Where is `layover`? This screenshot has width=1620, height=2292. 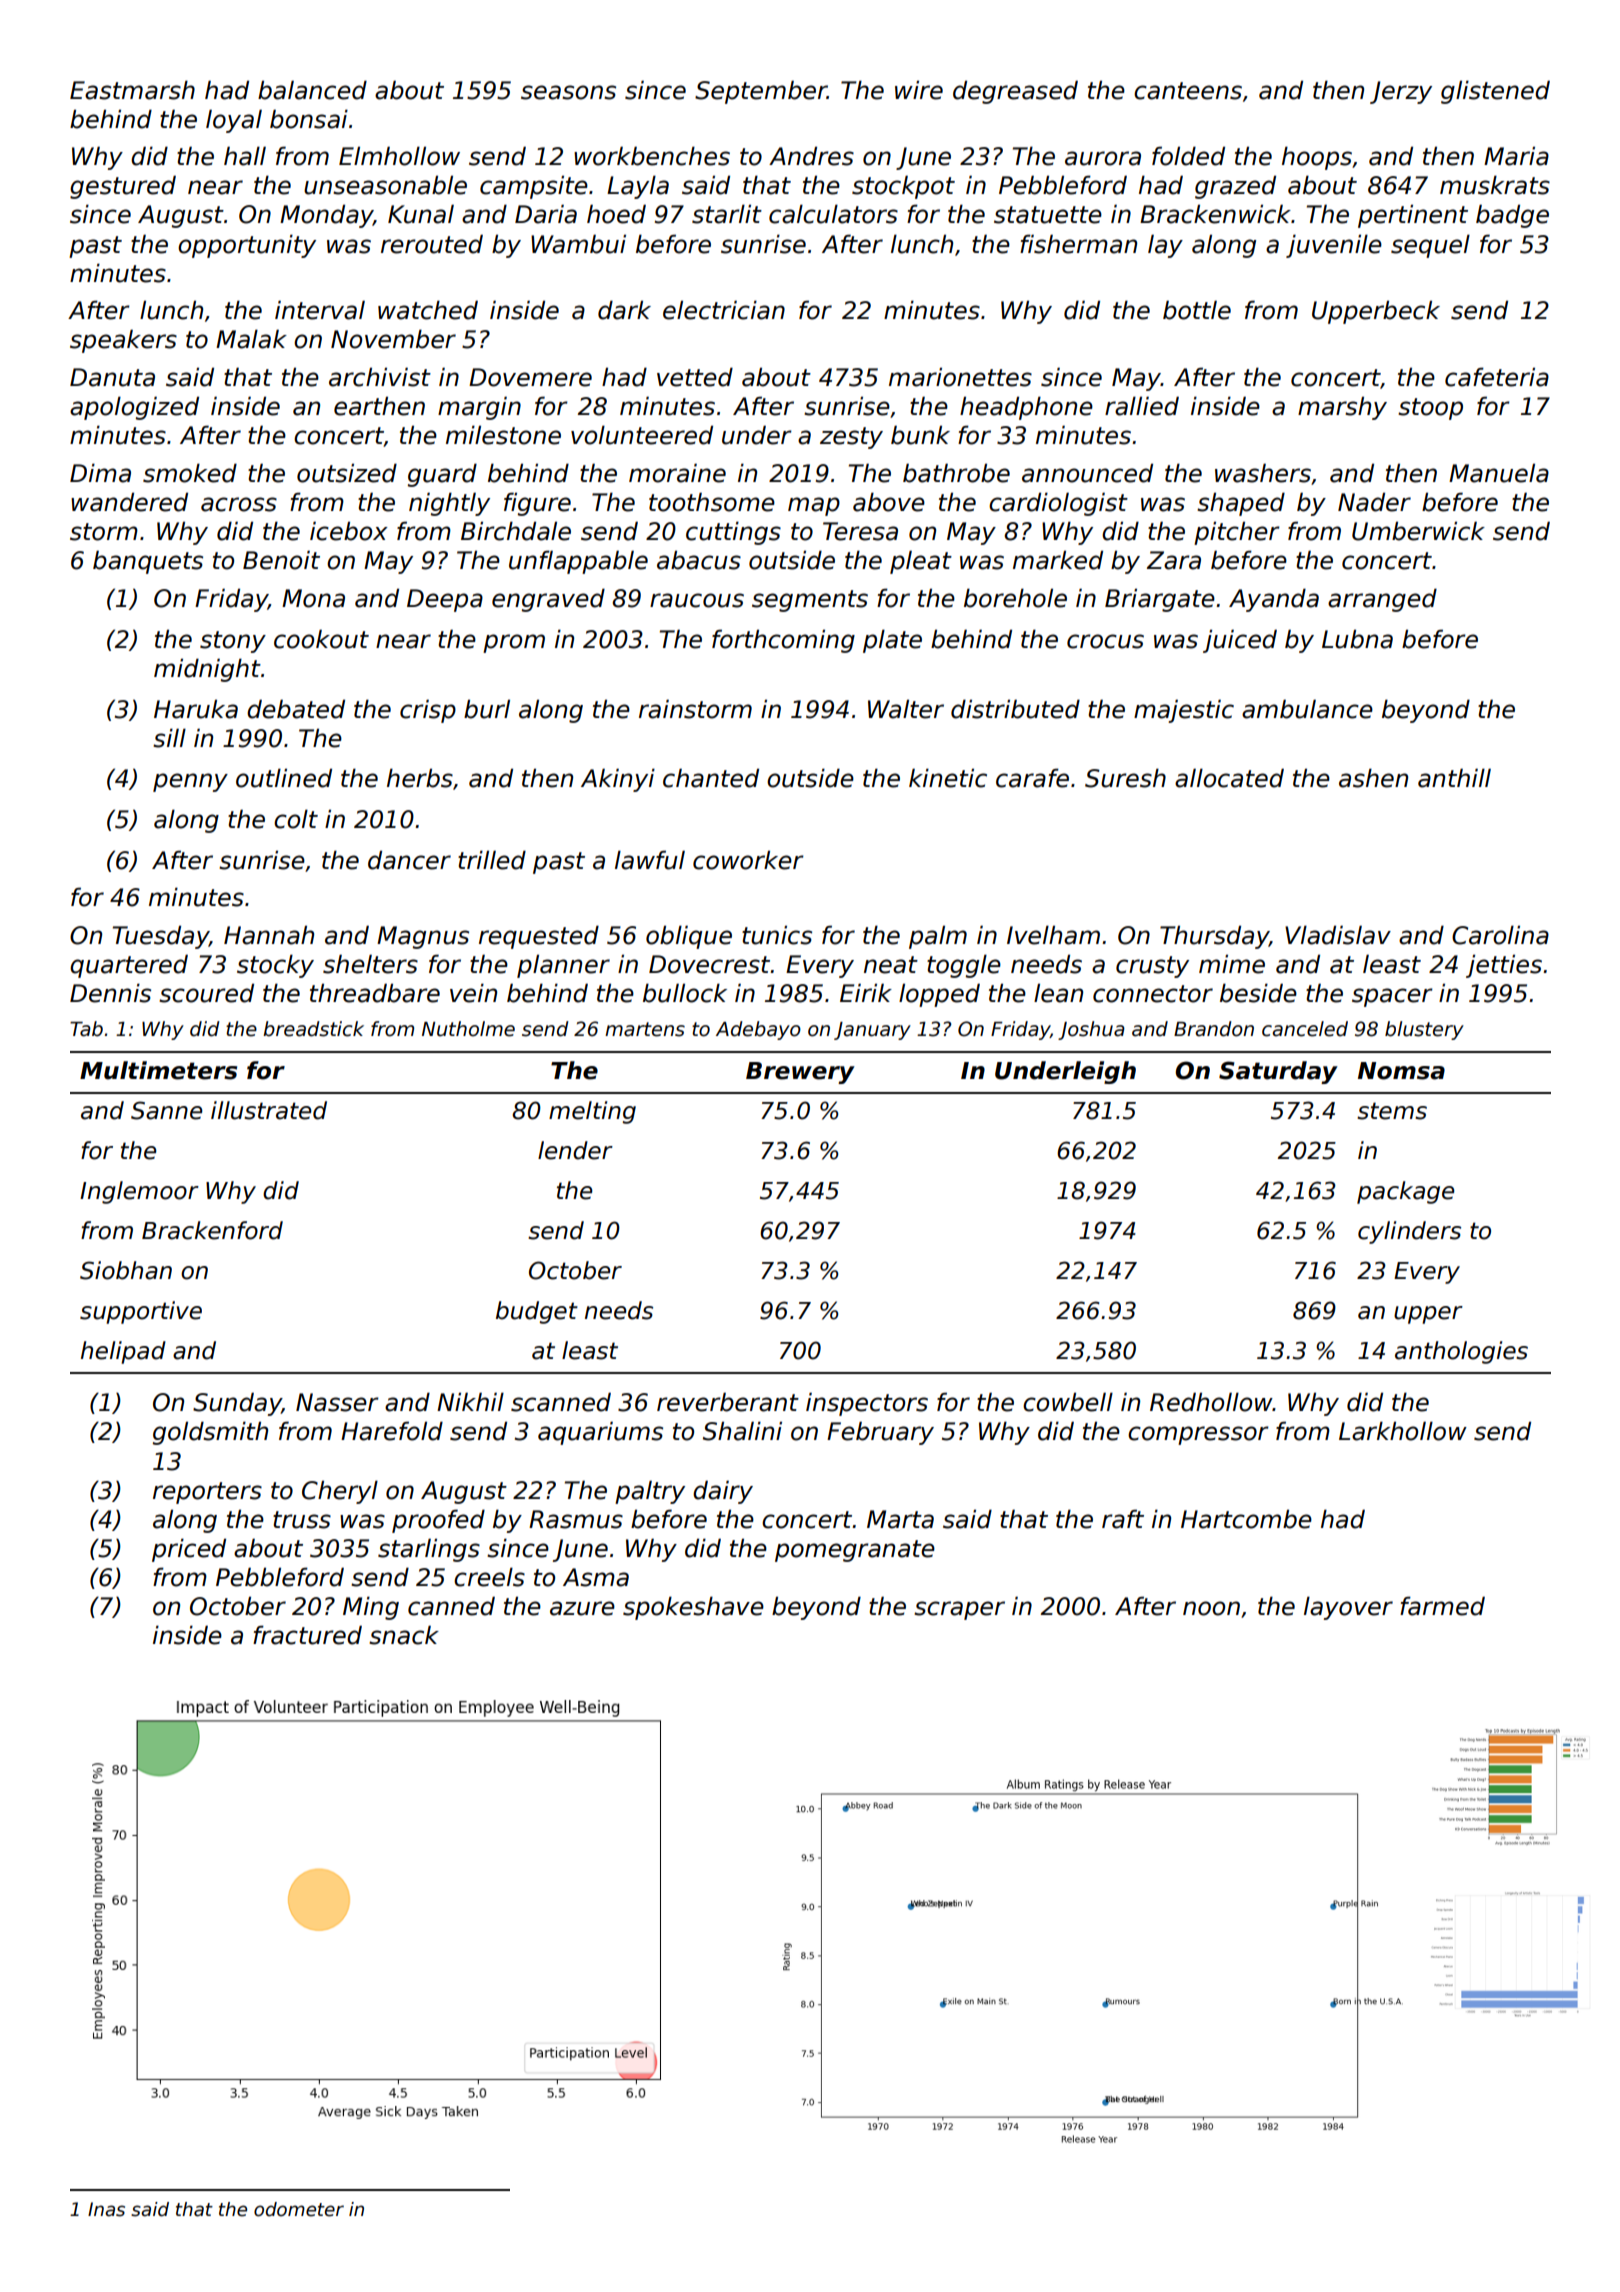
layover is located at coordinates (1348, 1608).
